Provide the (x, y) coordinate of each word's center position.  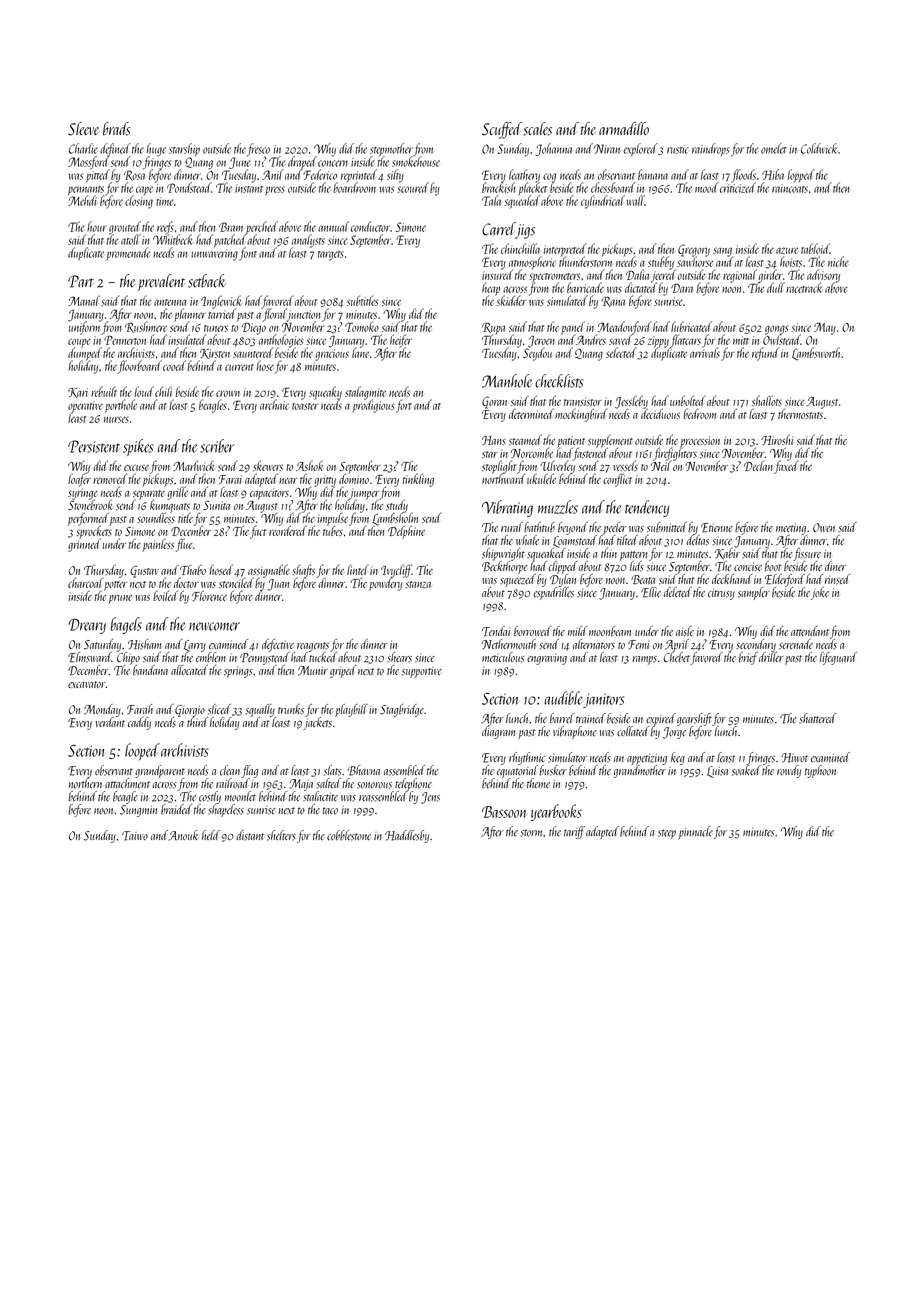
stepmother (391, 150)
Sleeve (83, 129)
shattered (817, 718)
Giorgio (190, 711)
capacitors (269, 494)
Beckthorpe (505, 567)
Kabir (727, 553)
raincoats (790, 188)
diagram (498, 732)
